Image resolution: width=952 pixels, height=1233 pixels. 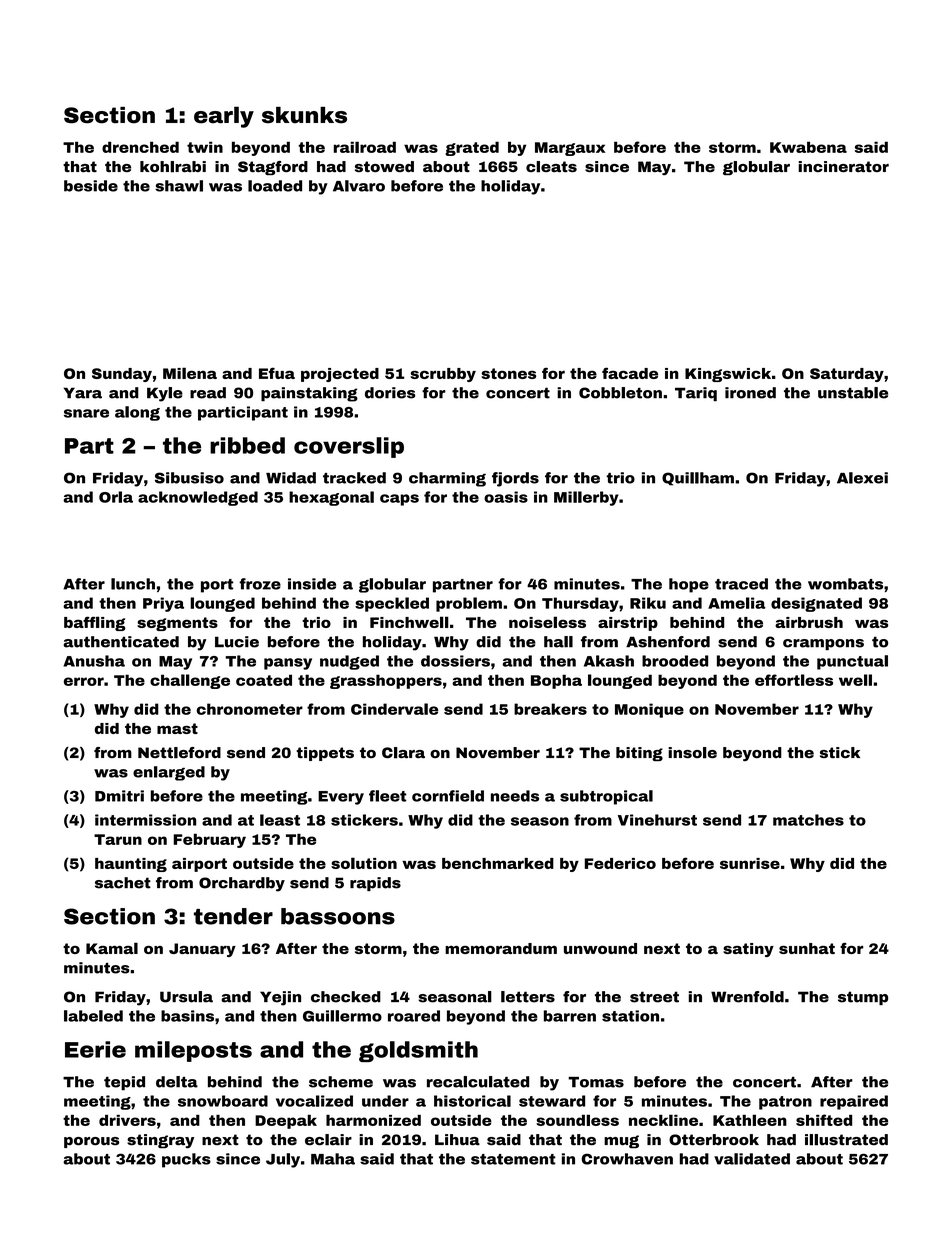 What do you see at coordinates (224, 117) in the image?
I see `early` at bounding box center [224, 117].
